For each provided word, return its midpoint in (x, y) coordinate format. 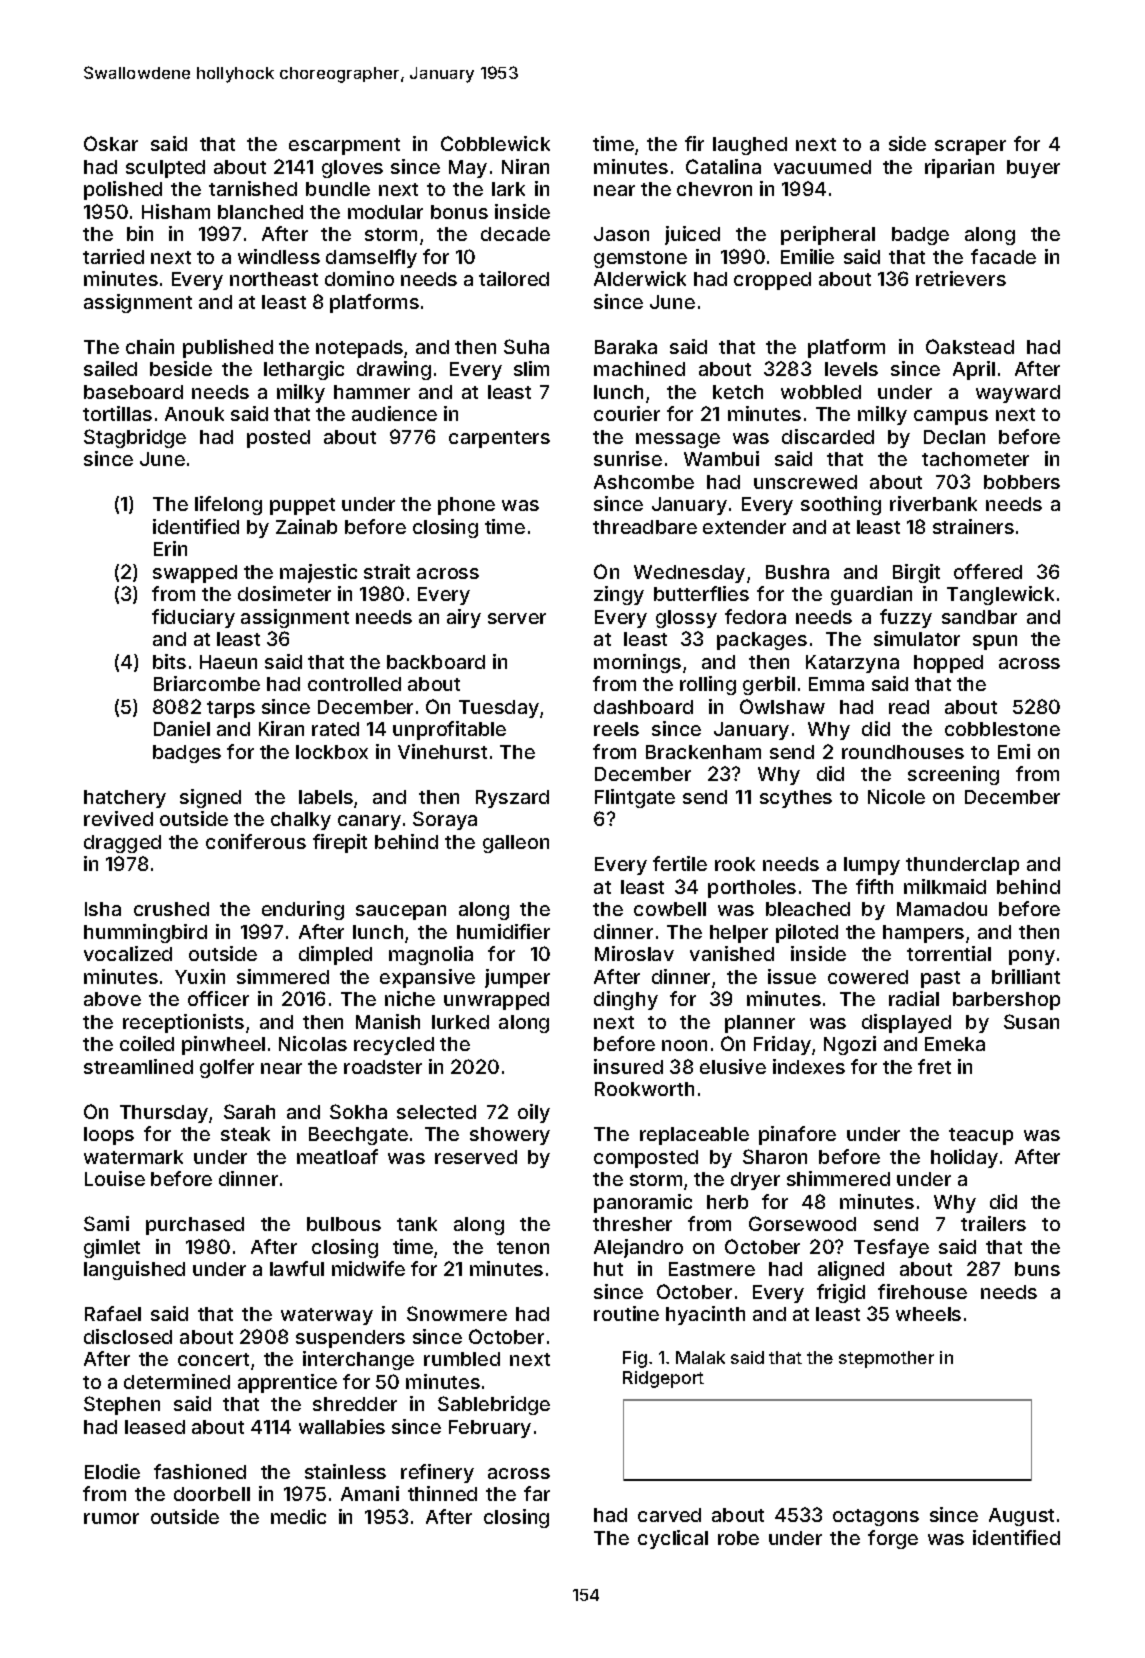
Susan (1031, 1021)
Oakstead (970, 346)
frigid (841, 1293)
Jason (621, 234)
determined (177, 1381)
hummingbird (145, 933)
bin (140, 233)
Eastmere (712, 1269)
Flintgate (635, 798)
